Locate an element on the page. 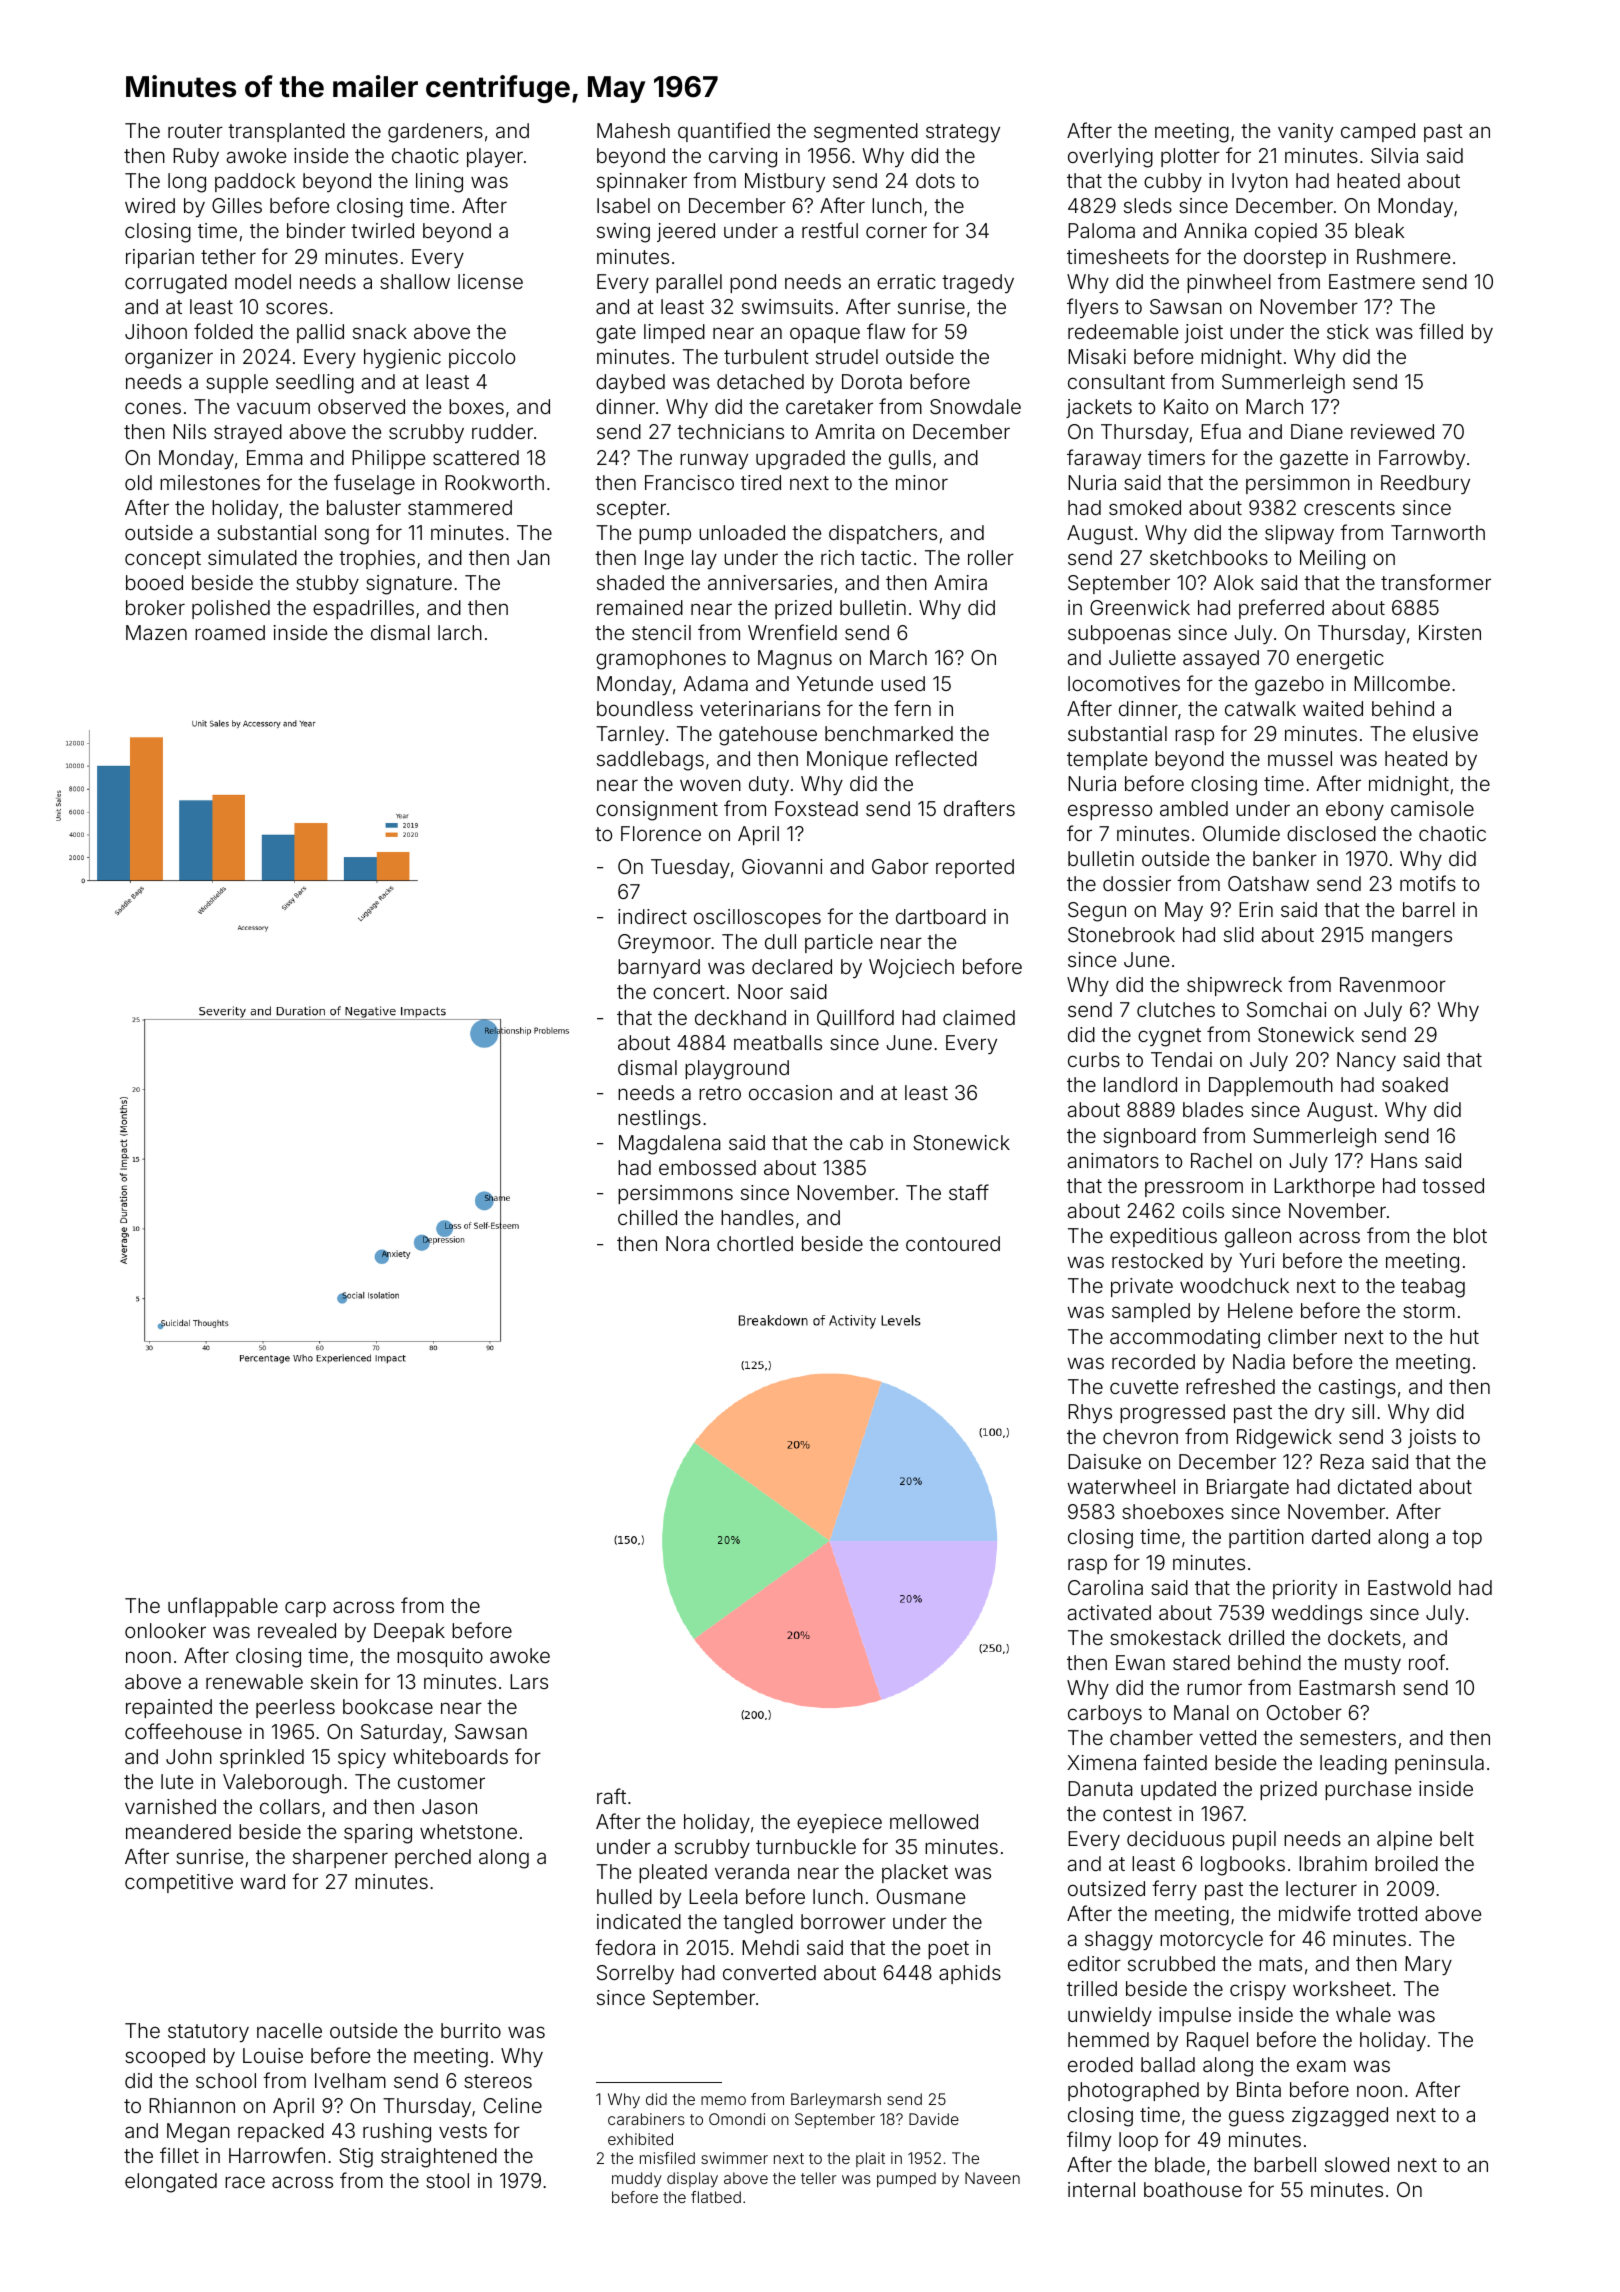  occasion is located at coordinates (790, 1092).
